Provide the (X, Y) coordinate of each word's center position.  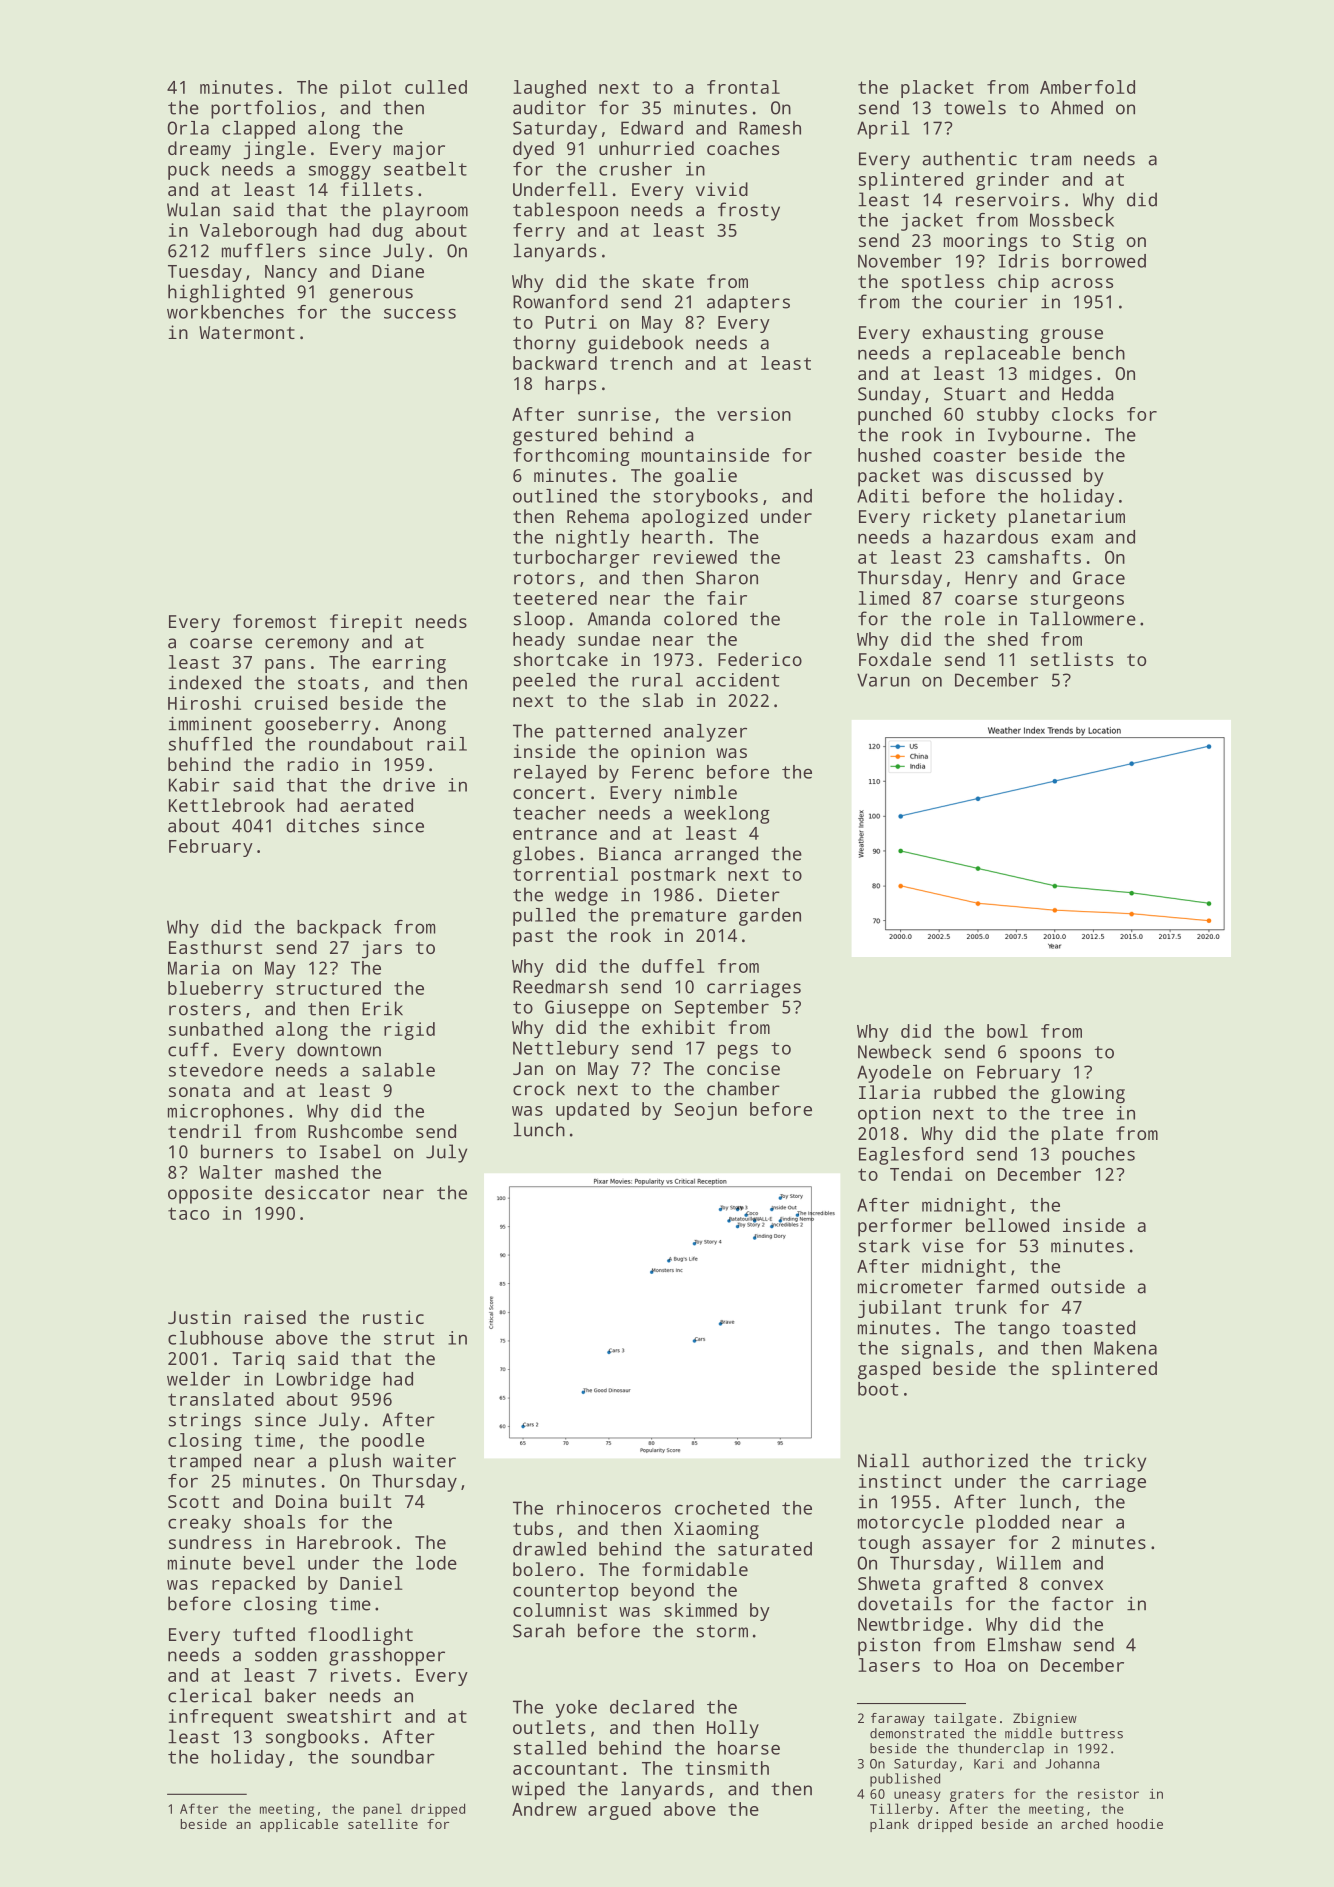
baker (290, 1695)
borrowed (1104, 261)
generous (371, 295)
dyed (533, 150)
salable (398, 1070)
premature (678, 917)
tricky (1115, 1462)
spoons (1050, 1055)
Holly (733, 1729)
